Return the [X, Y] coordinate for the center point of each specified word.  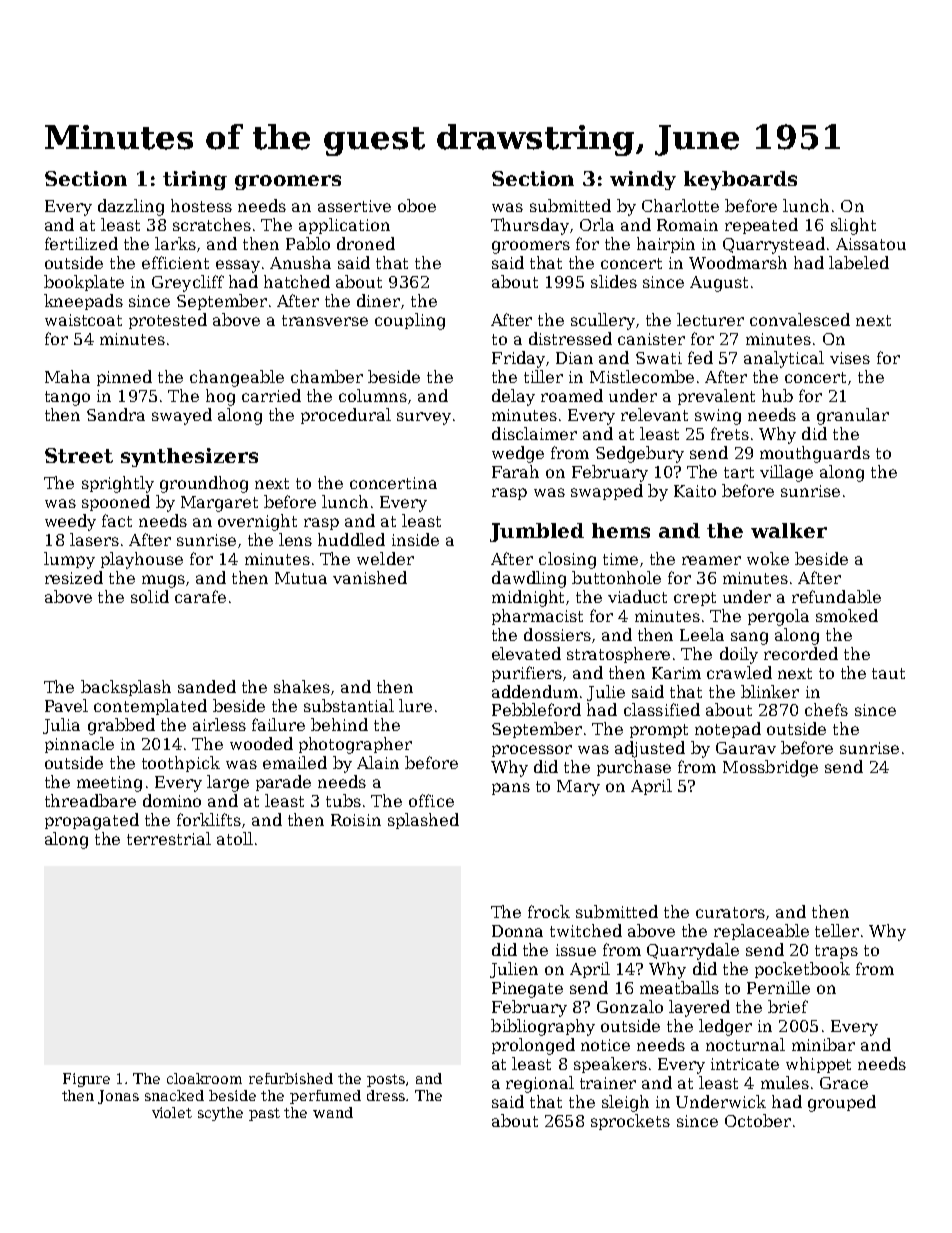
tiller [543, 376]
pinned [124, 378]
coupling [410, 321]
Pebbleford [536, 709]
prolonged [533, 1046]
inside [415, 539]
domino [172, 800]
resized [74, 577]
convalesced [800, 319]
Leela [702, 634]
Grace [844, 1083]
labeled [859, 262]
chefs [826, 709]
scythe [220, 1114]
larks [175, 243]
